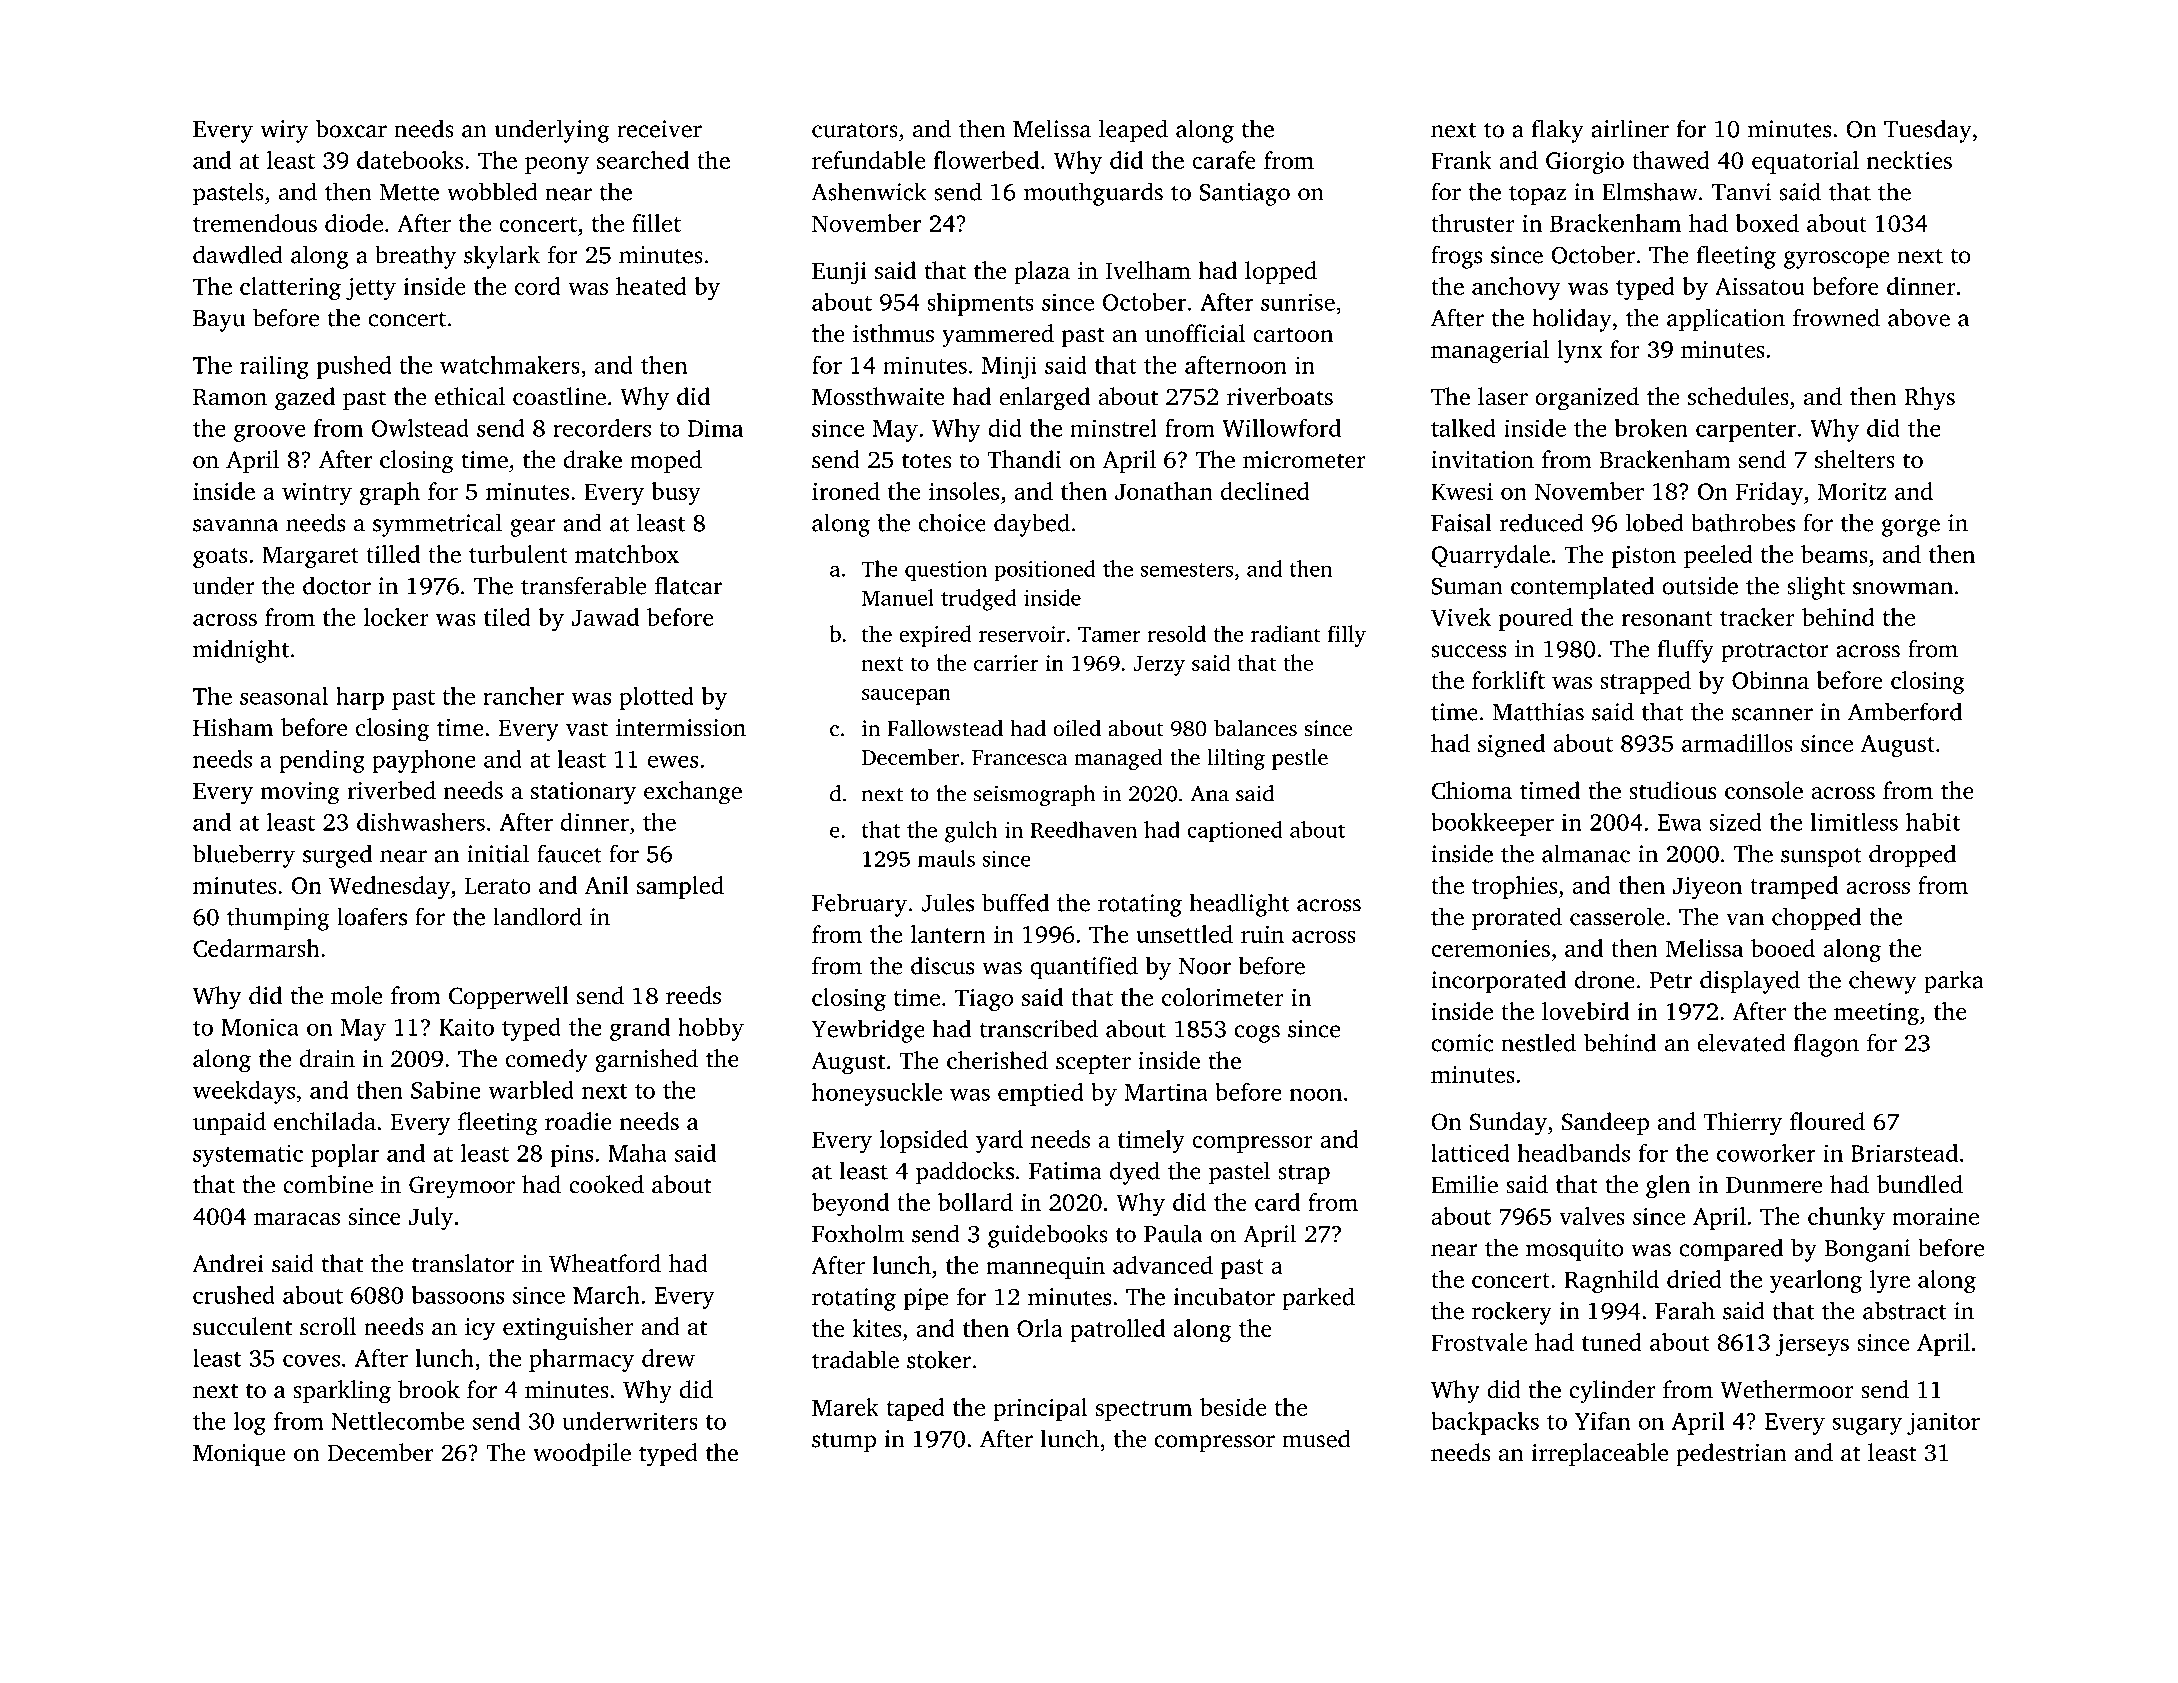  I want to click on Hisham, so click(233, 727).
